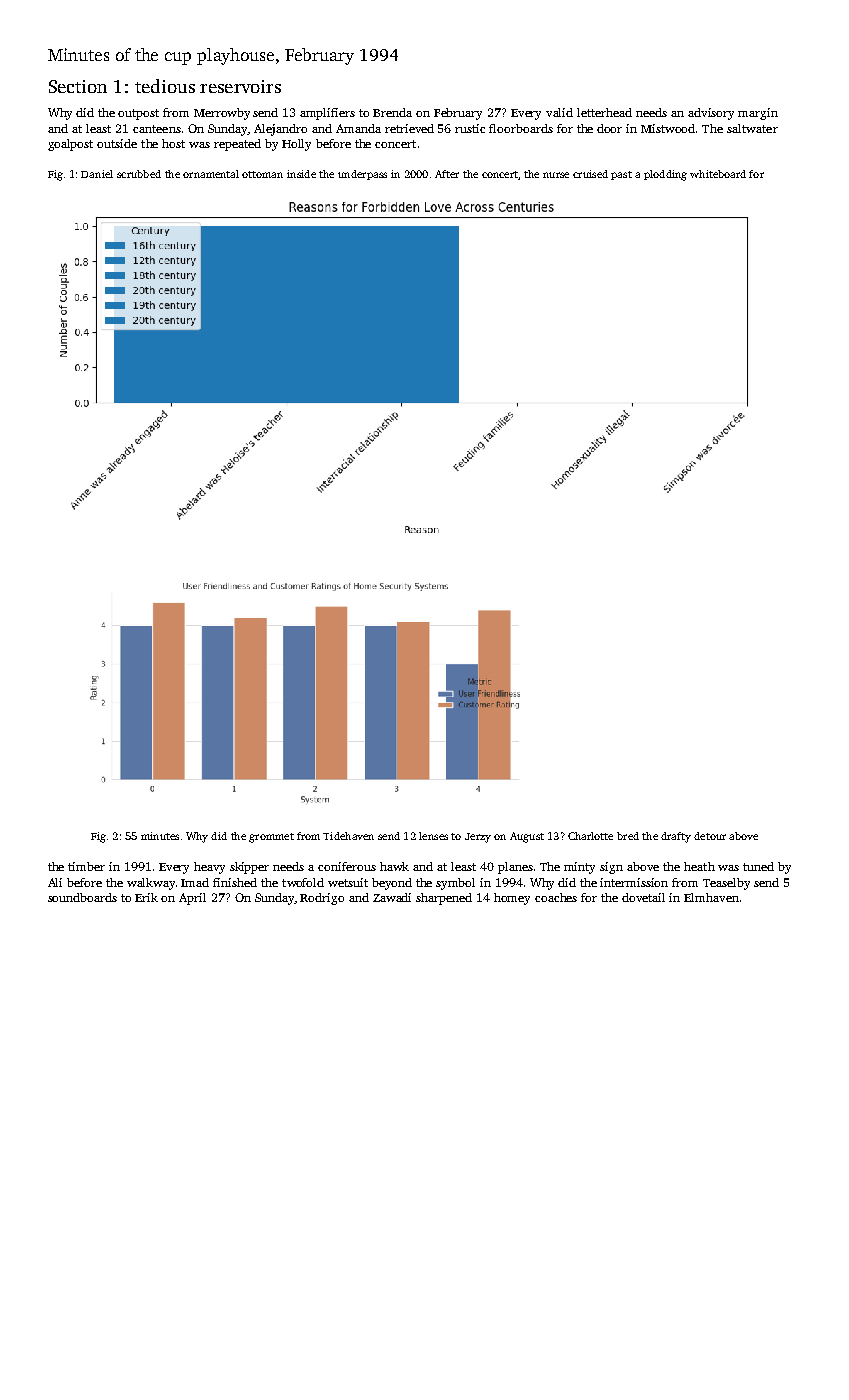 The width and height of the document is (849, 1400). I want to click on whiteboard, so click(718, 174).
